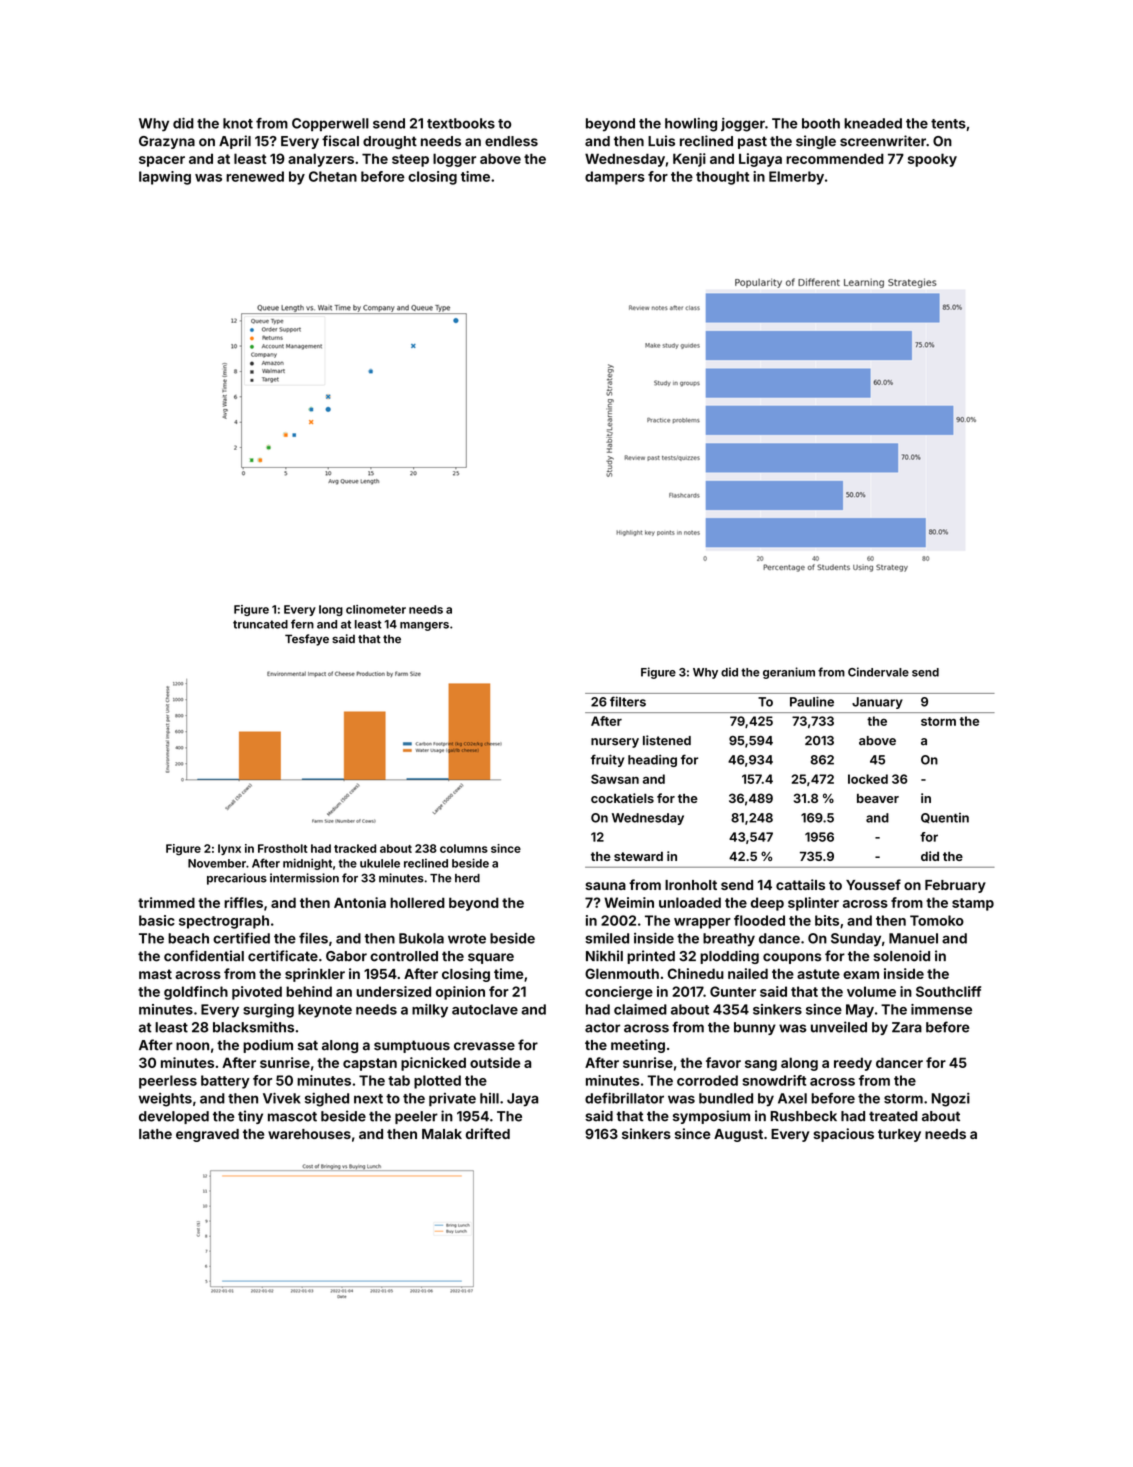 The height and width of the image is (1467, 1133). I want to click on mangers, so click(424, 626).
